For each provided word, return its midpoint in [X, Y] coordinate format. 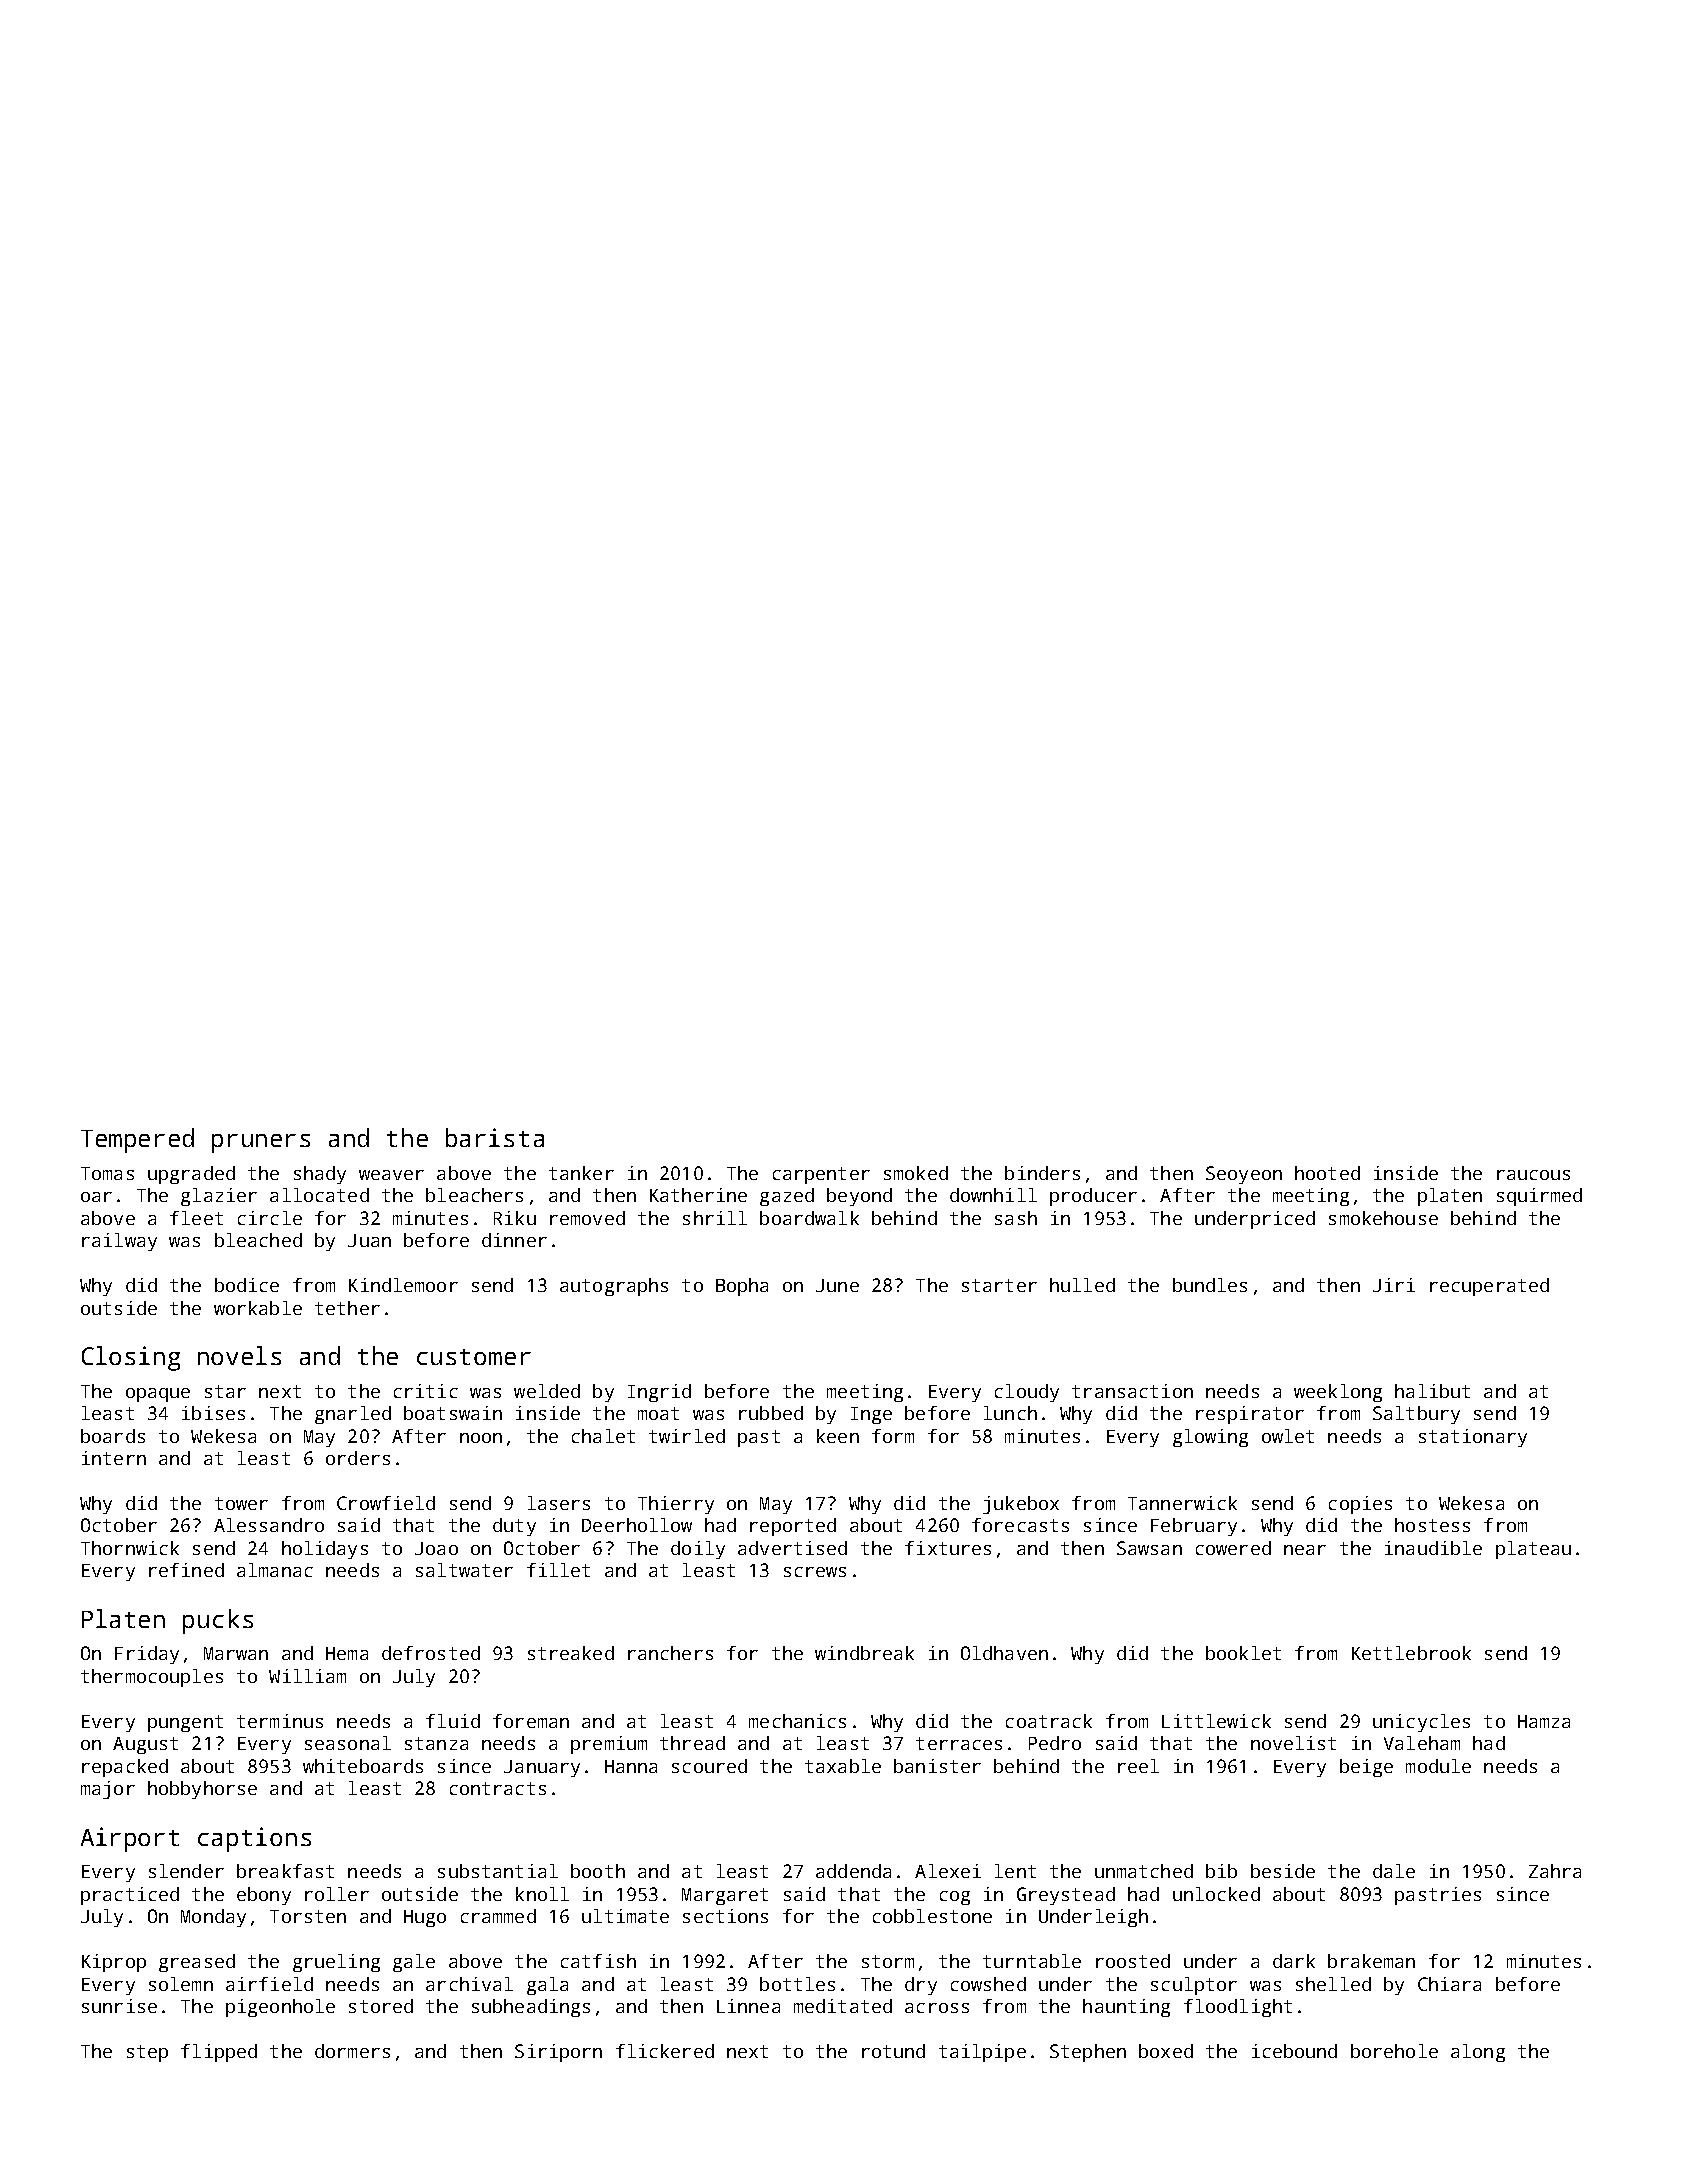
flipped [219, 2053]
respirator [1250, 1415]
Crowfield [386, 1503]
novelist [1293, 1743]
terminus [280, 1721]
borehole [1394, 2051]
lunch [1010, 1413]
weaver [391, 1175]
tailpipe [982, 2053]
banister [937, 1766]
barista [495, 1137]
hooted [1327, 1173]
